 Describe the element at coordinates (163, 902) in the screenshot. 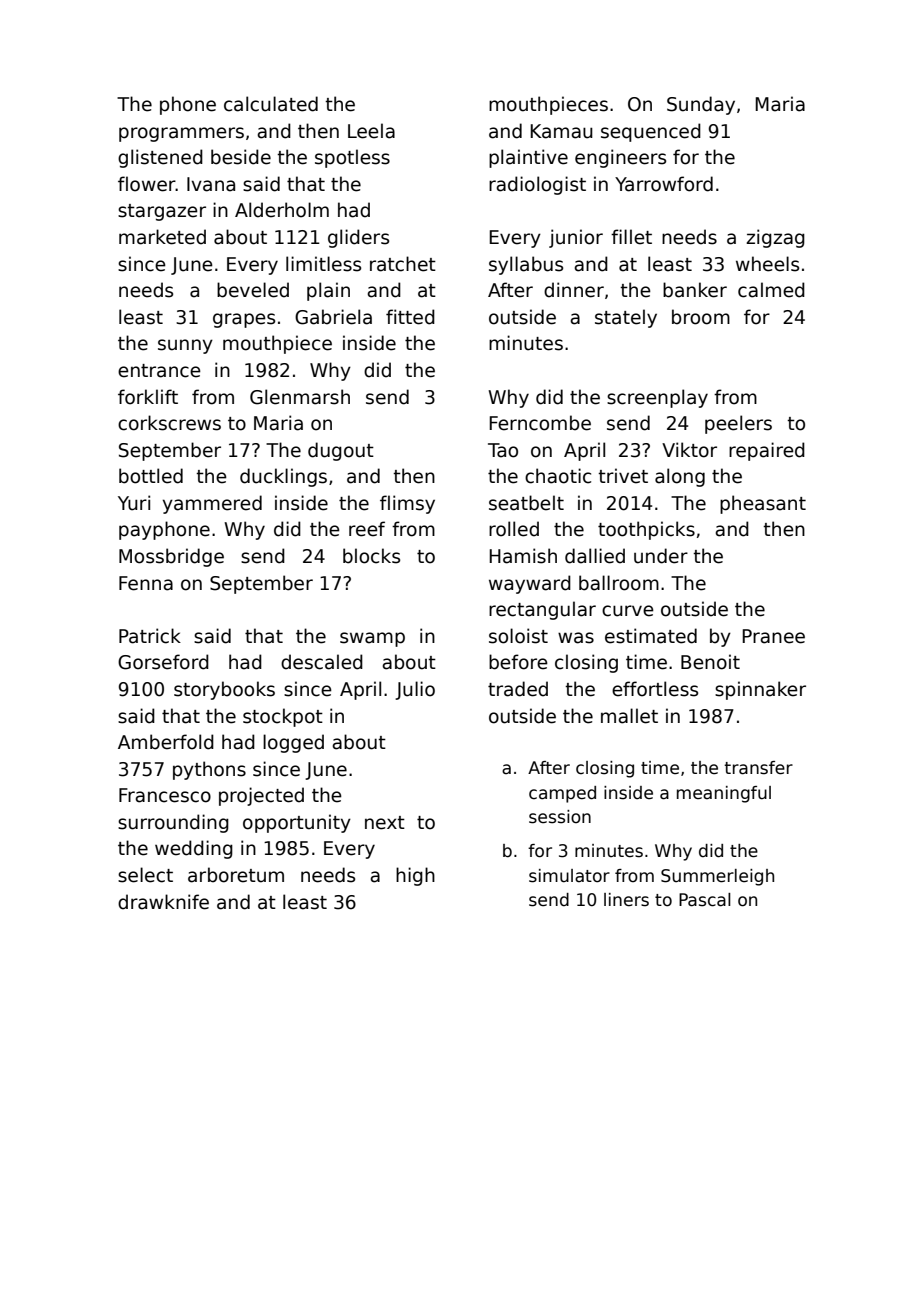

I see `drawknife` at that location.
